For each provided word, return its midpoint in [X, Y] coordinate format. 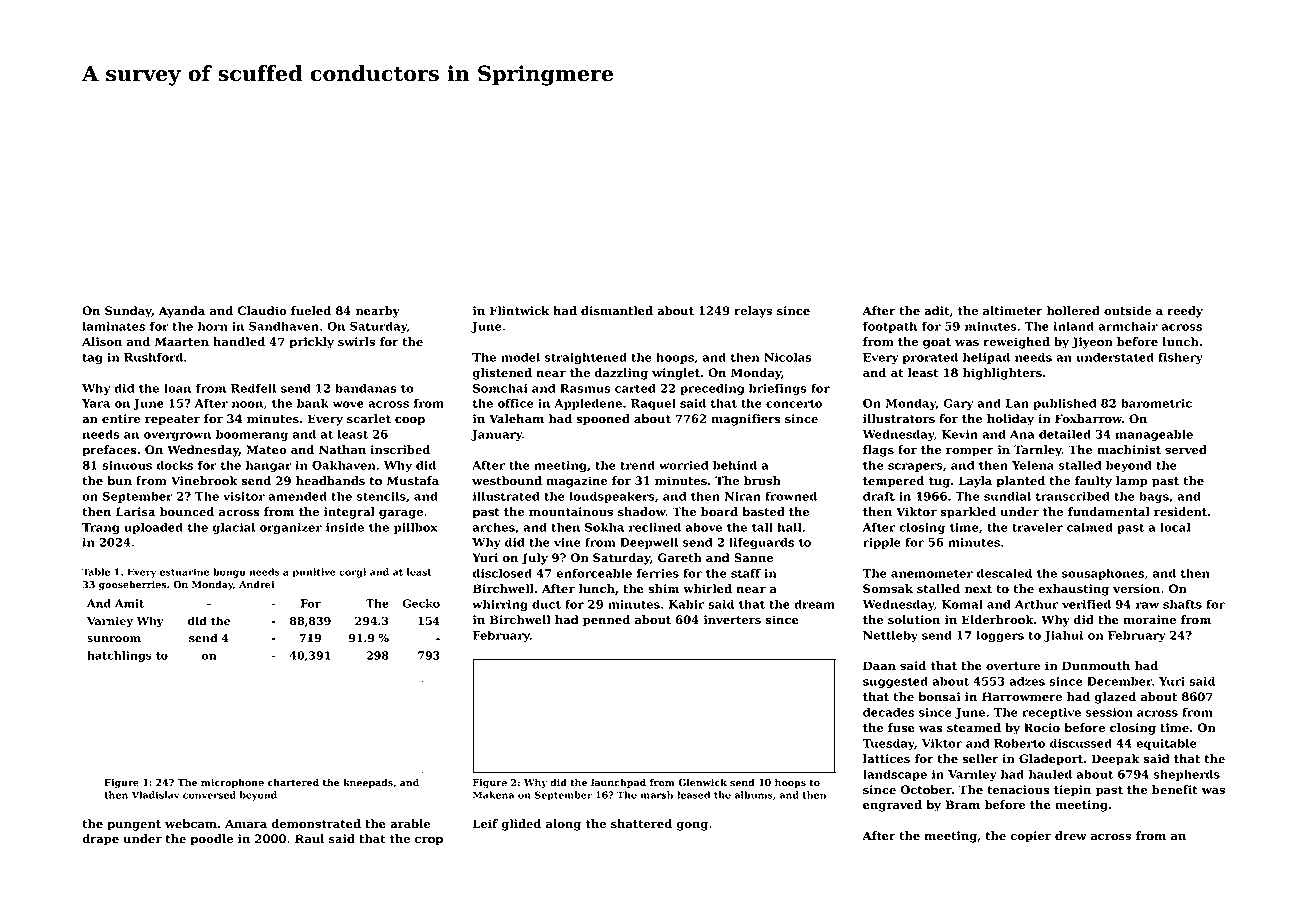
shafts [1182, 604]
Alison [102, 342]
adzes [1027, 681]
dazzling [621, 374]
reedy [1185, 312]
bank [313, 403]
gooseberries [133, 585]
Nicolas [787, 357]
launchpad [618, 783]
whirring [500, 605]
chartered [293, 782]
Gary [958, 404]
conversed [209, 795]
